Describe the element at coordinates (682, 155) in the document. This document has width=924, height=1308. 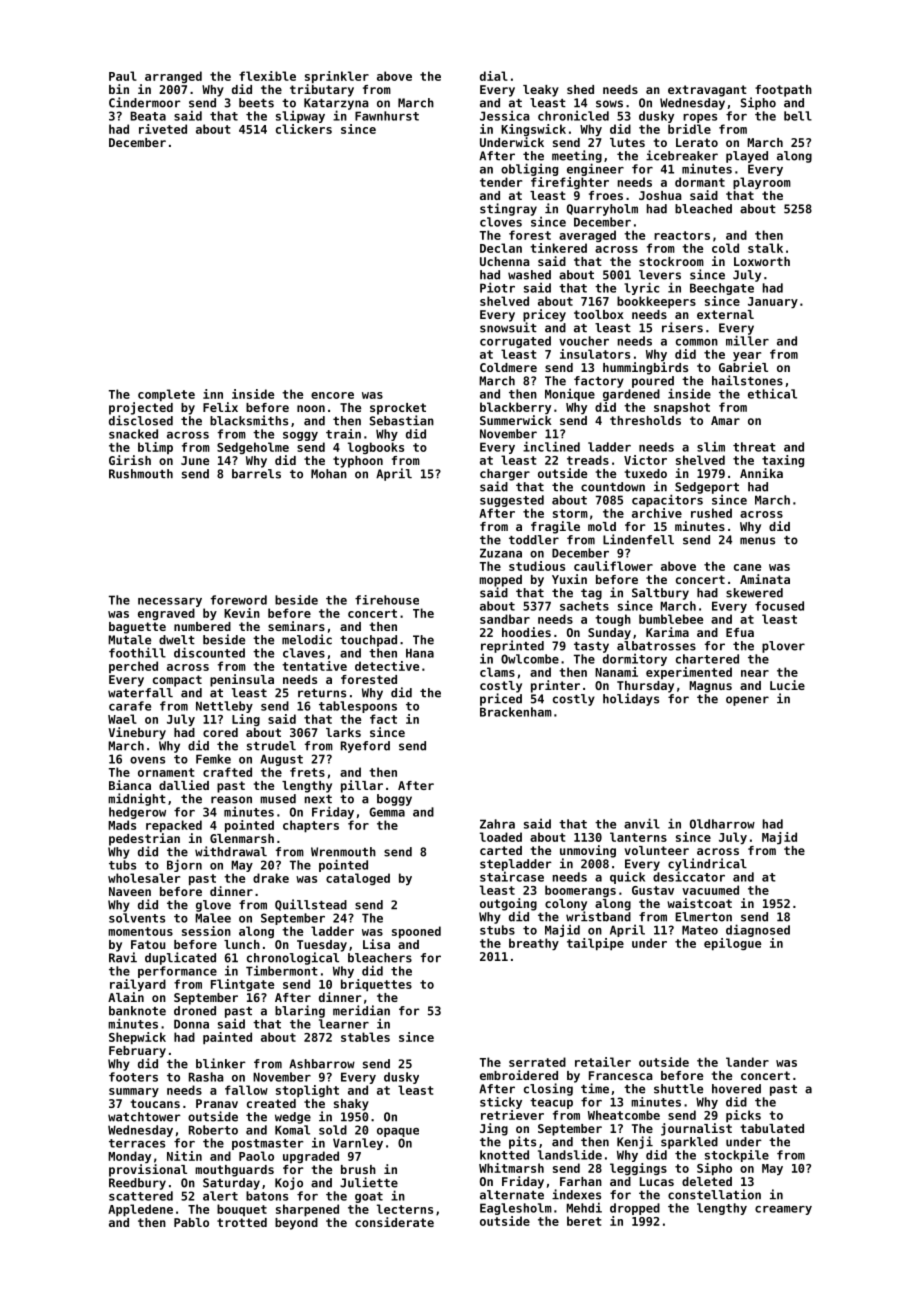
I see `icebreaker` at that location.
